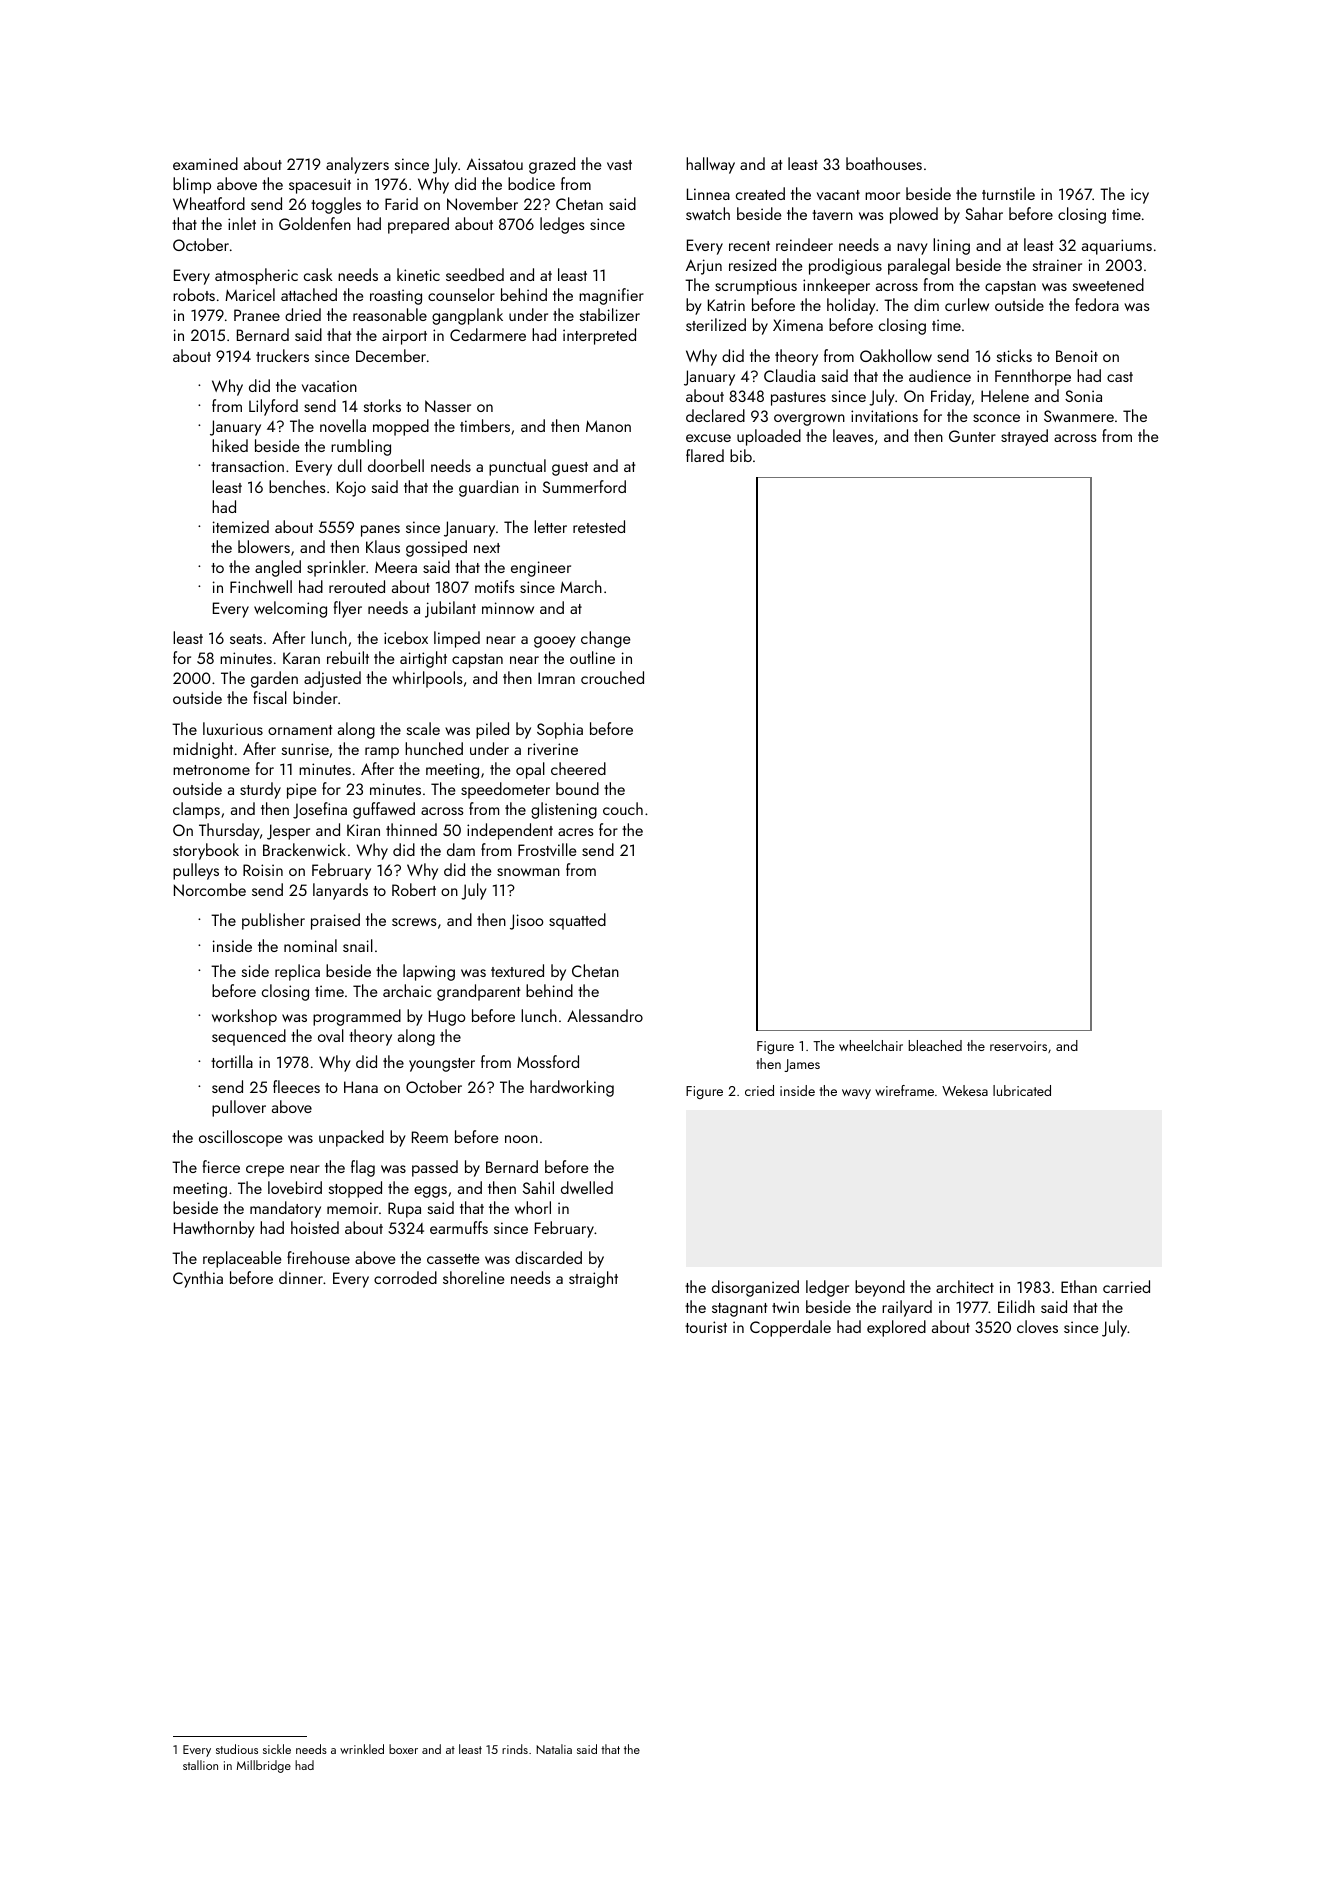 This screenshot has height=1889, width=1335. I want to click on wrinkled, so click(362, 1749).
